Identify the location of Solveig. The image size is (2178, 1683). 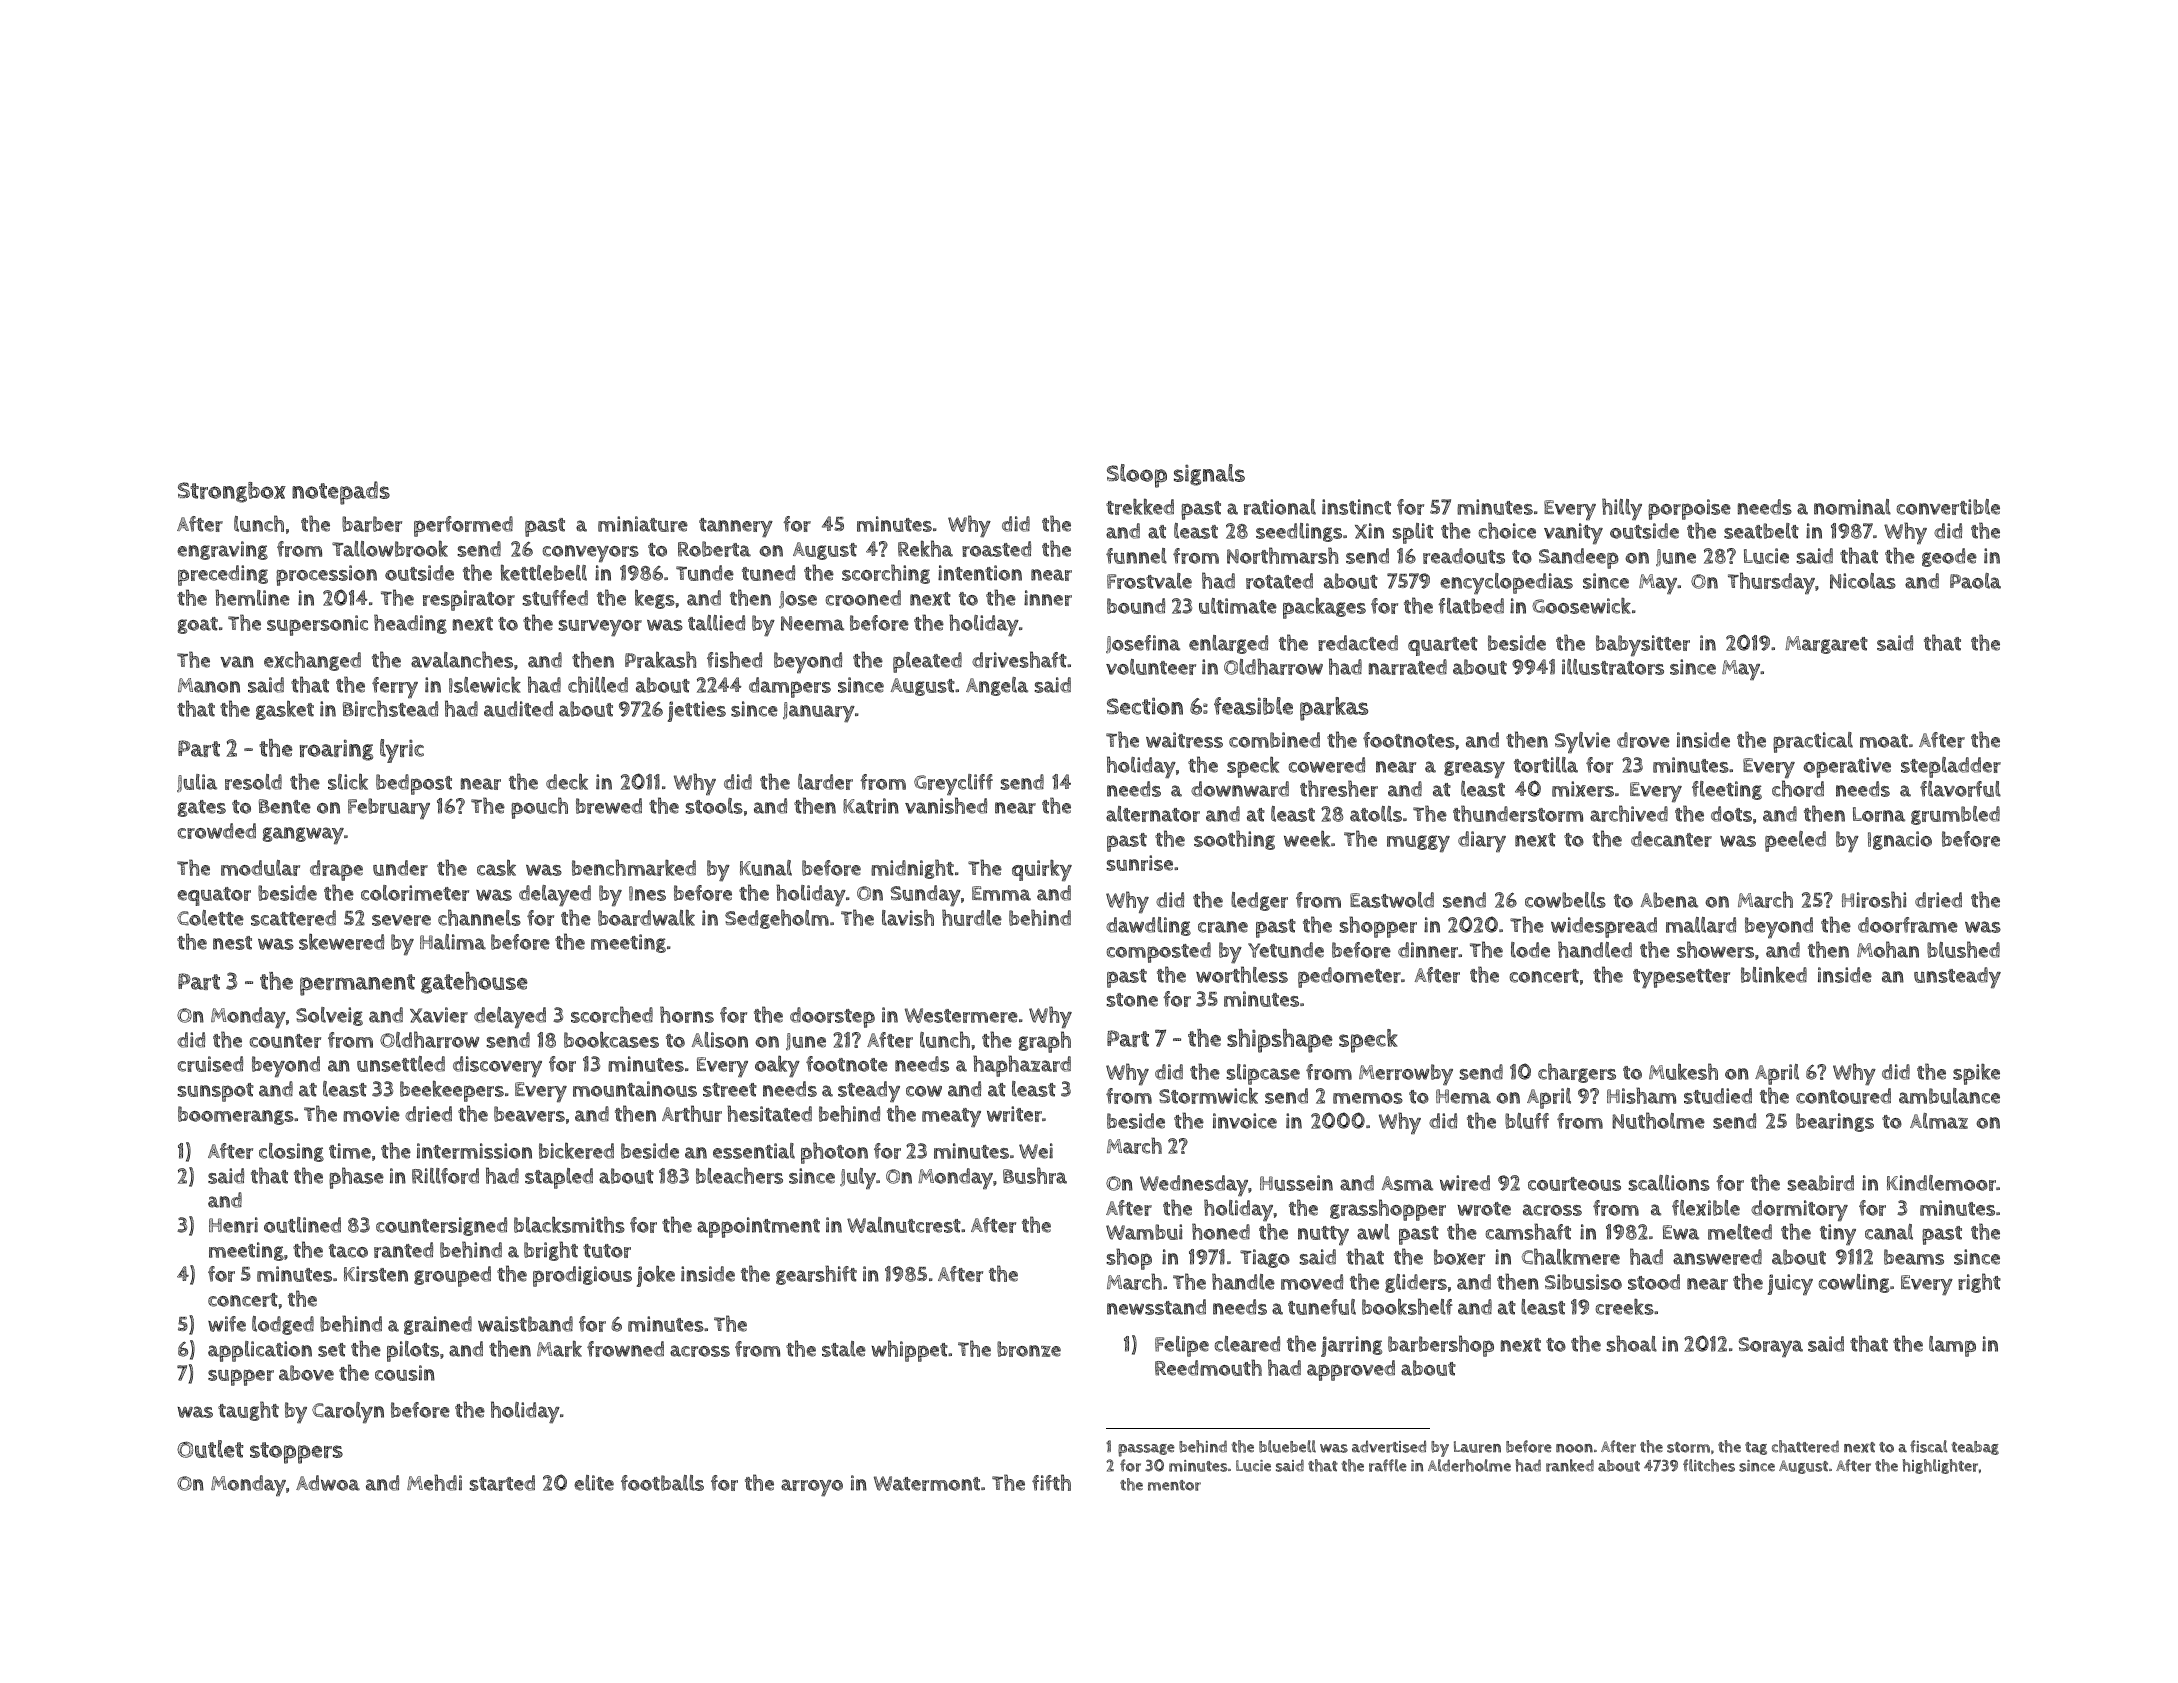
(329, 1016).
